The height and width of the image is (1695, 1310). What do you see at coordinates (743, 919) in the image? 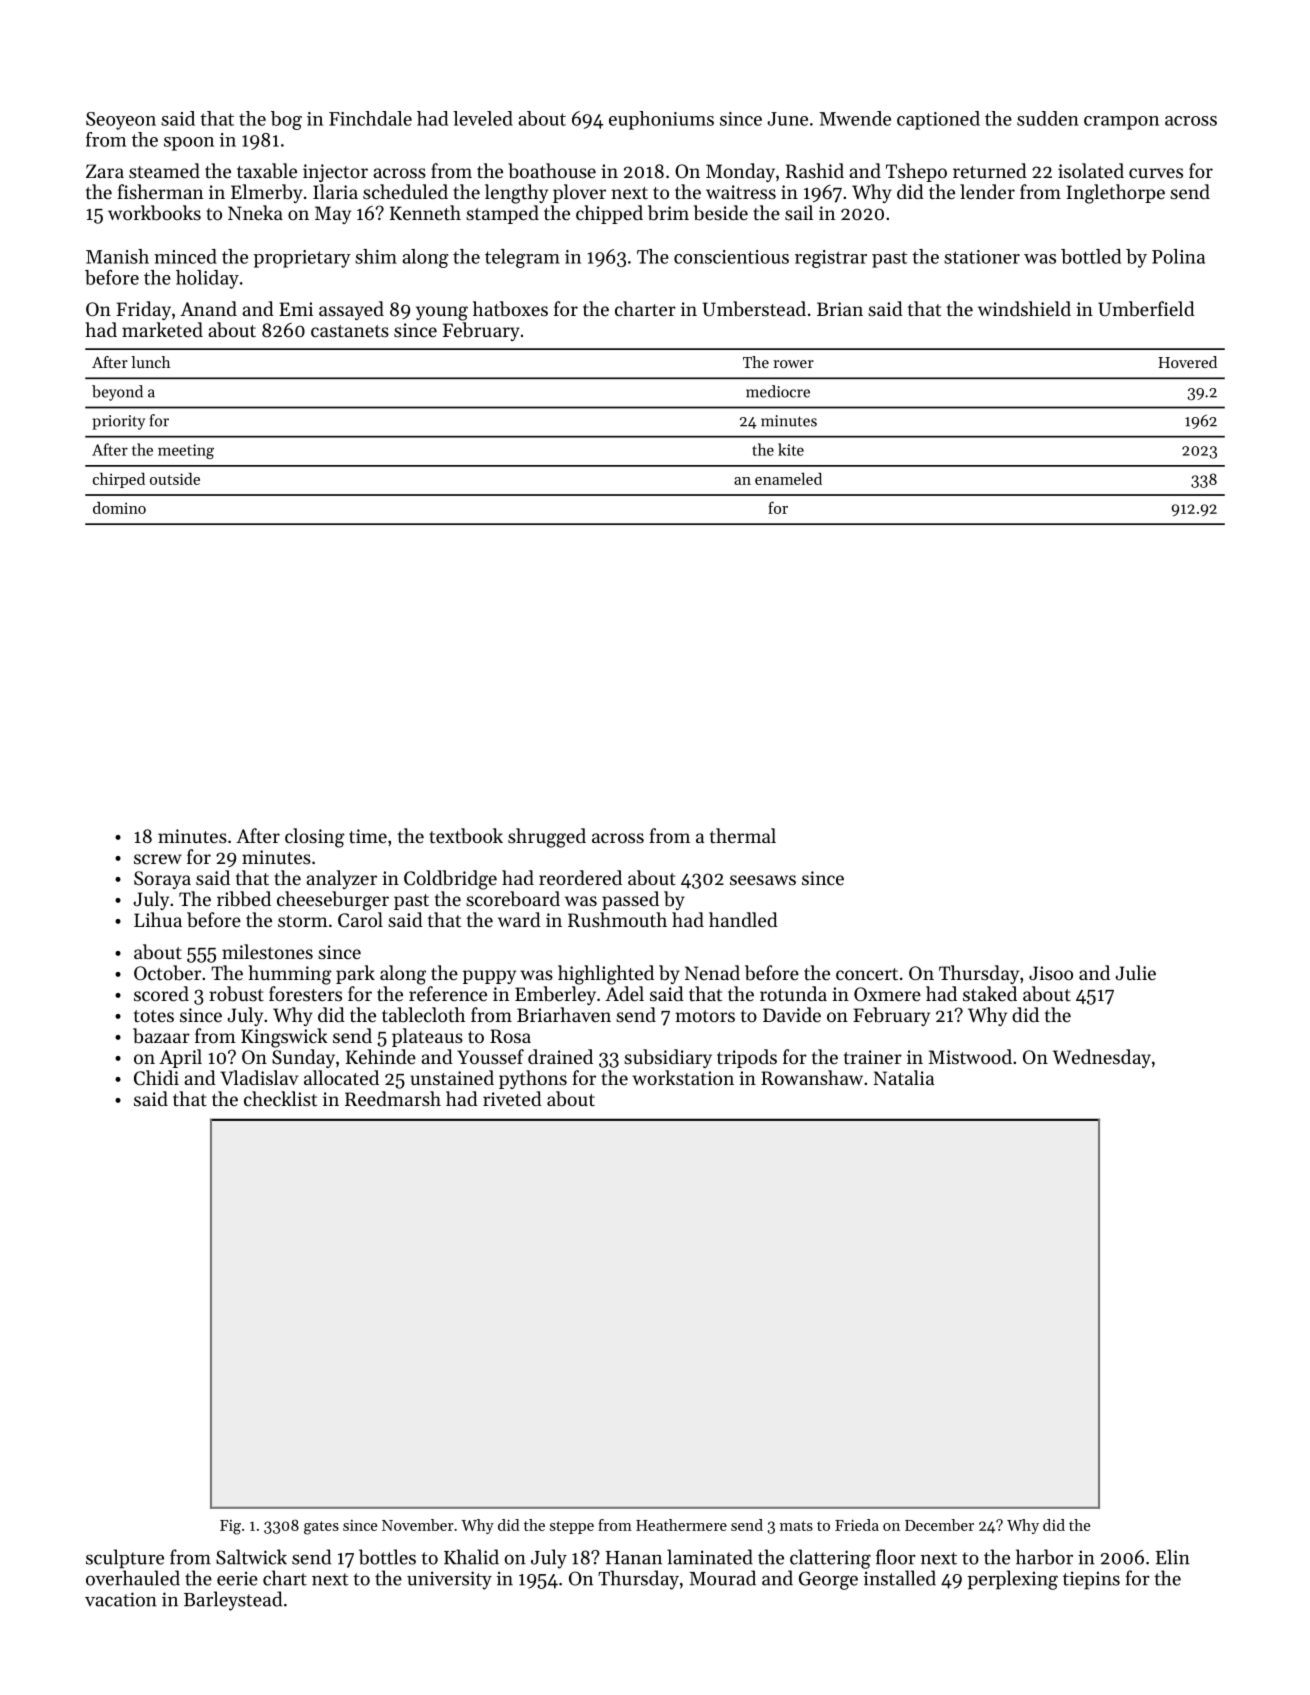
I see `handled` at bounding box center [743, 919].
